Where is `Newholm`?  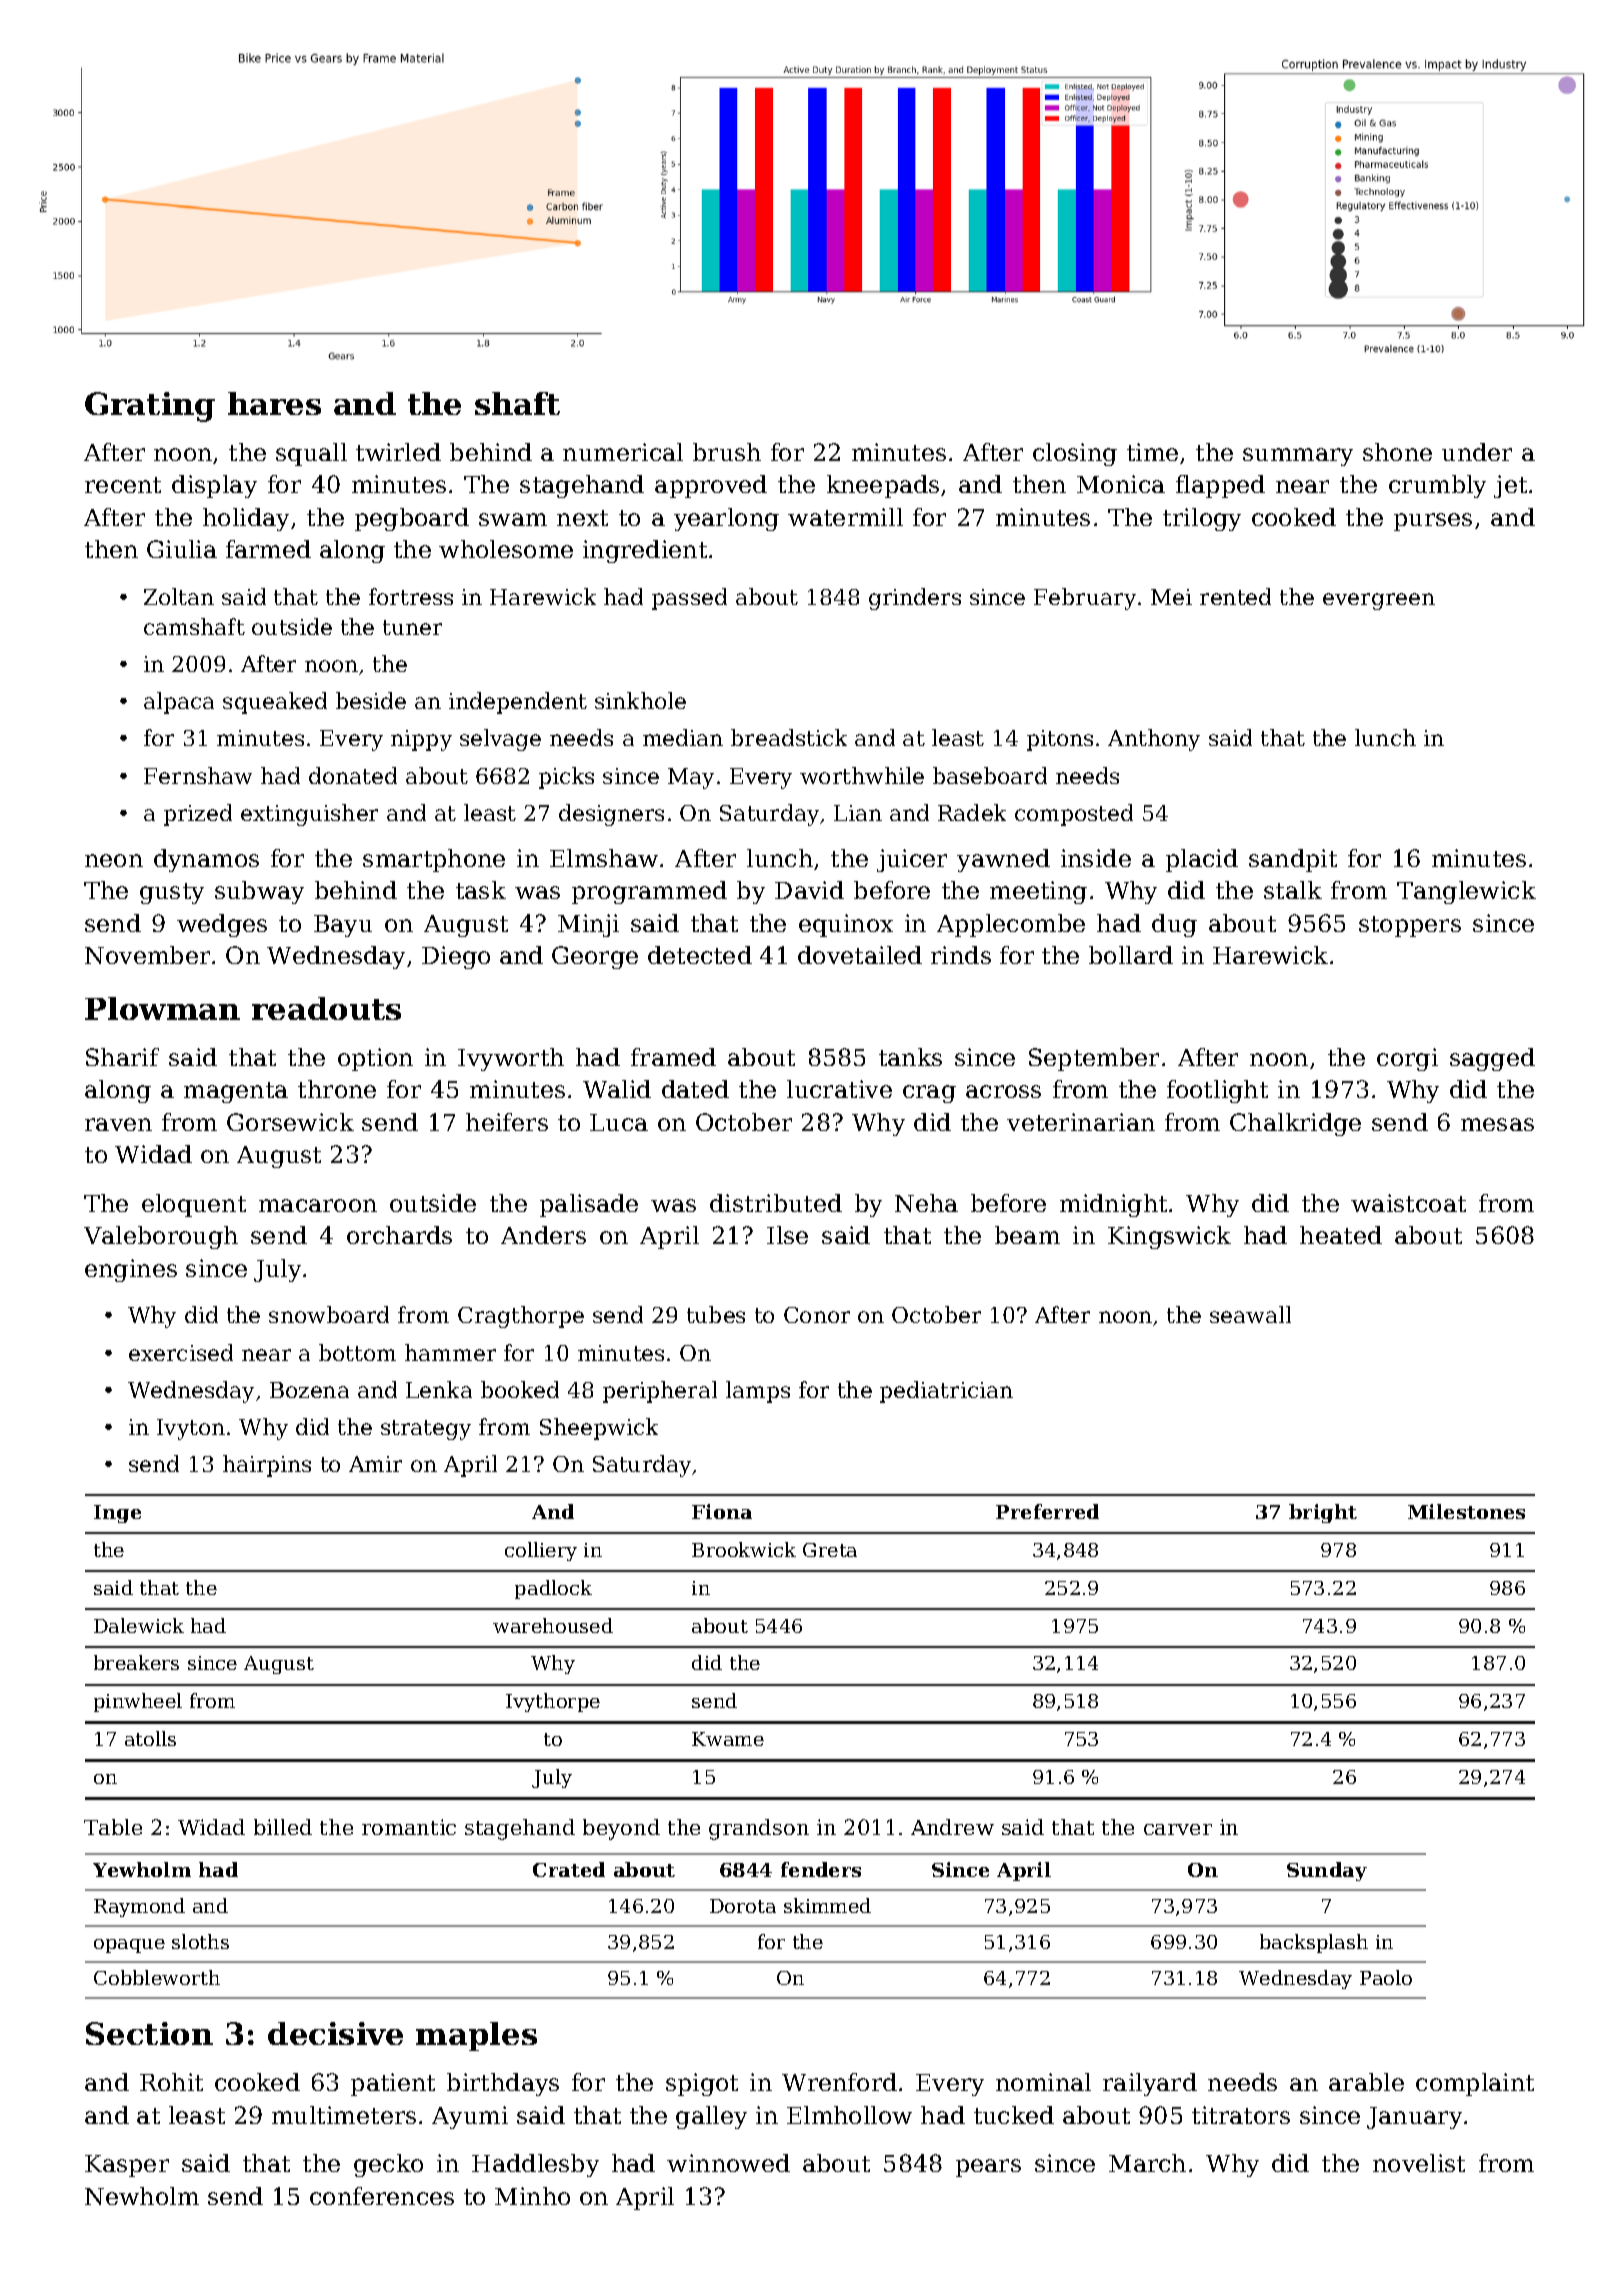 Newholm is located at coordinates (142, 2196).
